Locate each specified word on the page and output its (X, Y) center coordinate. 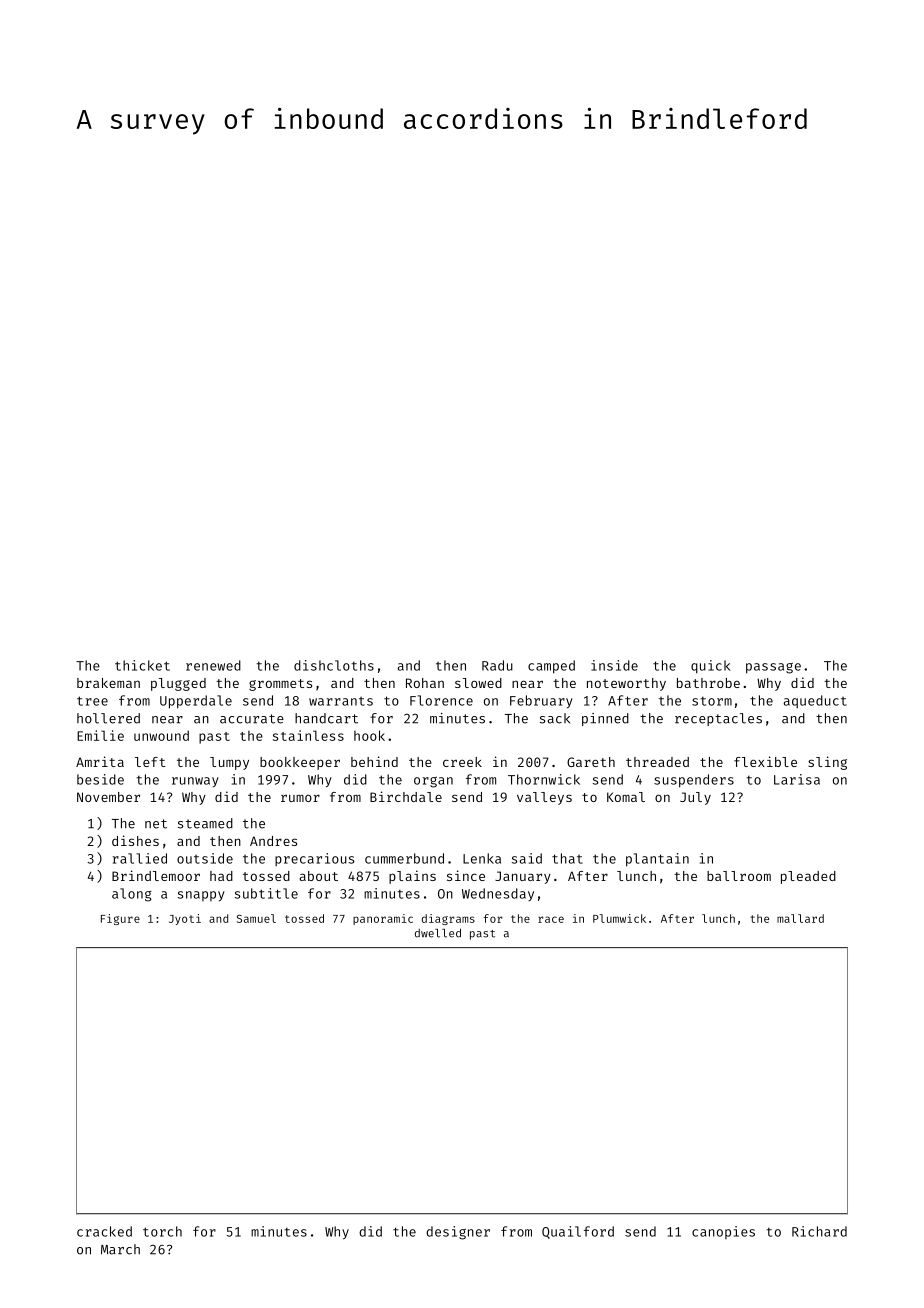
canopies (723, 1232)
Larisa (797, 779)
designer (458, 1233)
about (319, 876)
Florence (441, 700)
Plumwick (619, 918)
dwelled (438, 933)
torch (162, 1231)
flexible (765, 761)
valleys (544, 798)
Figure (120, 919)
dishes (135, 840)
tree (92, 701)
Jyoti (185, 919)
